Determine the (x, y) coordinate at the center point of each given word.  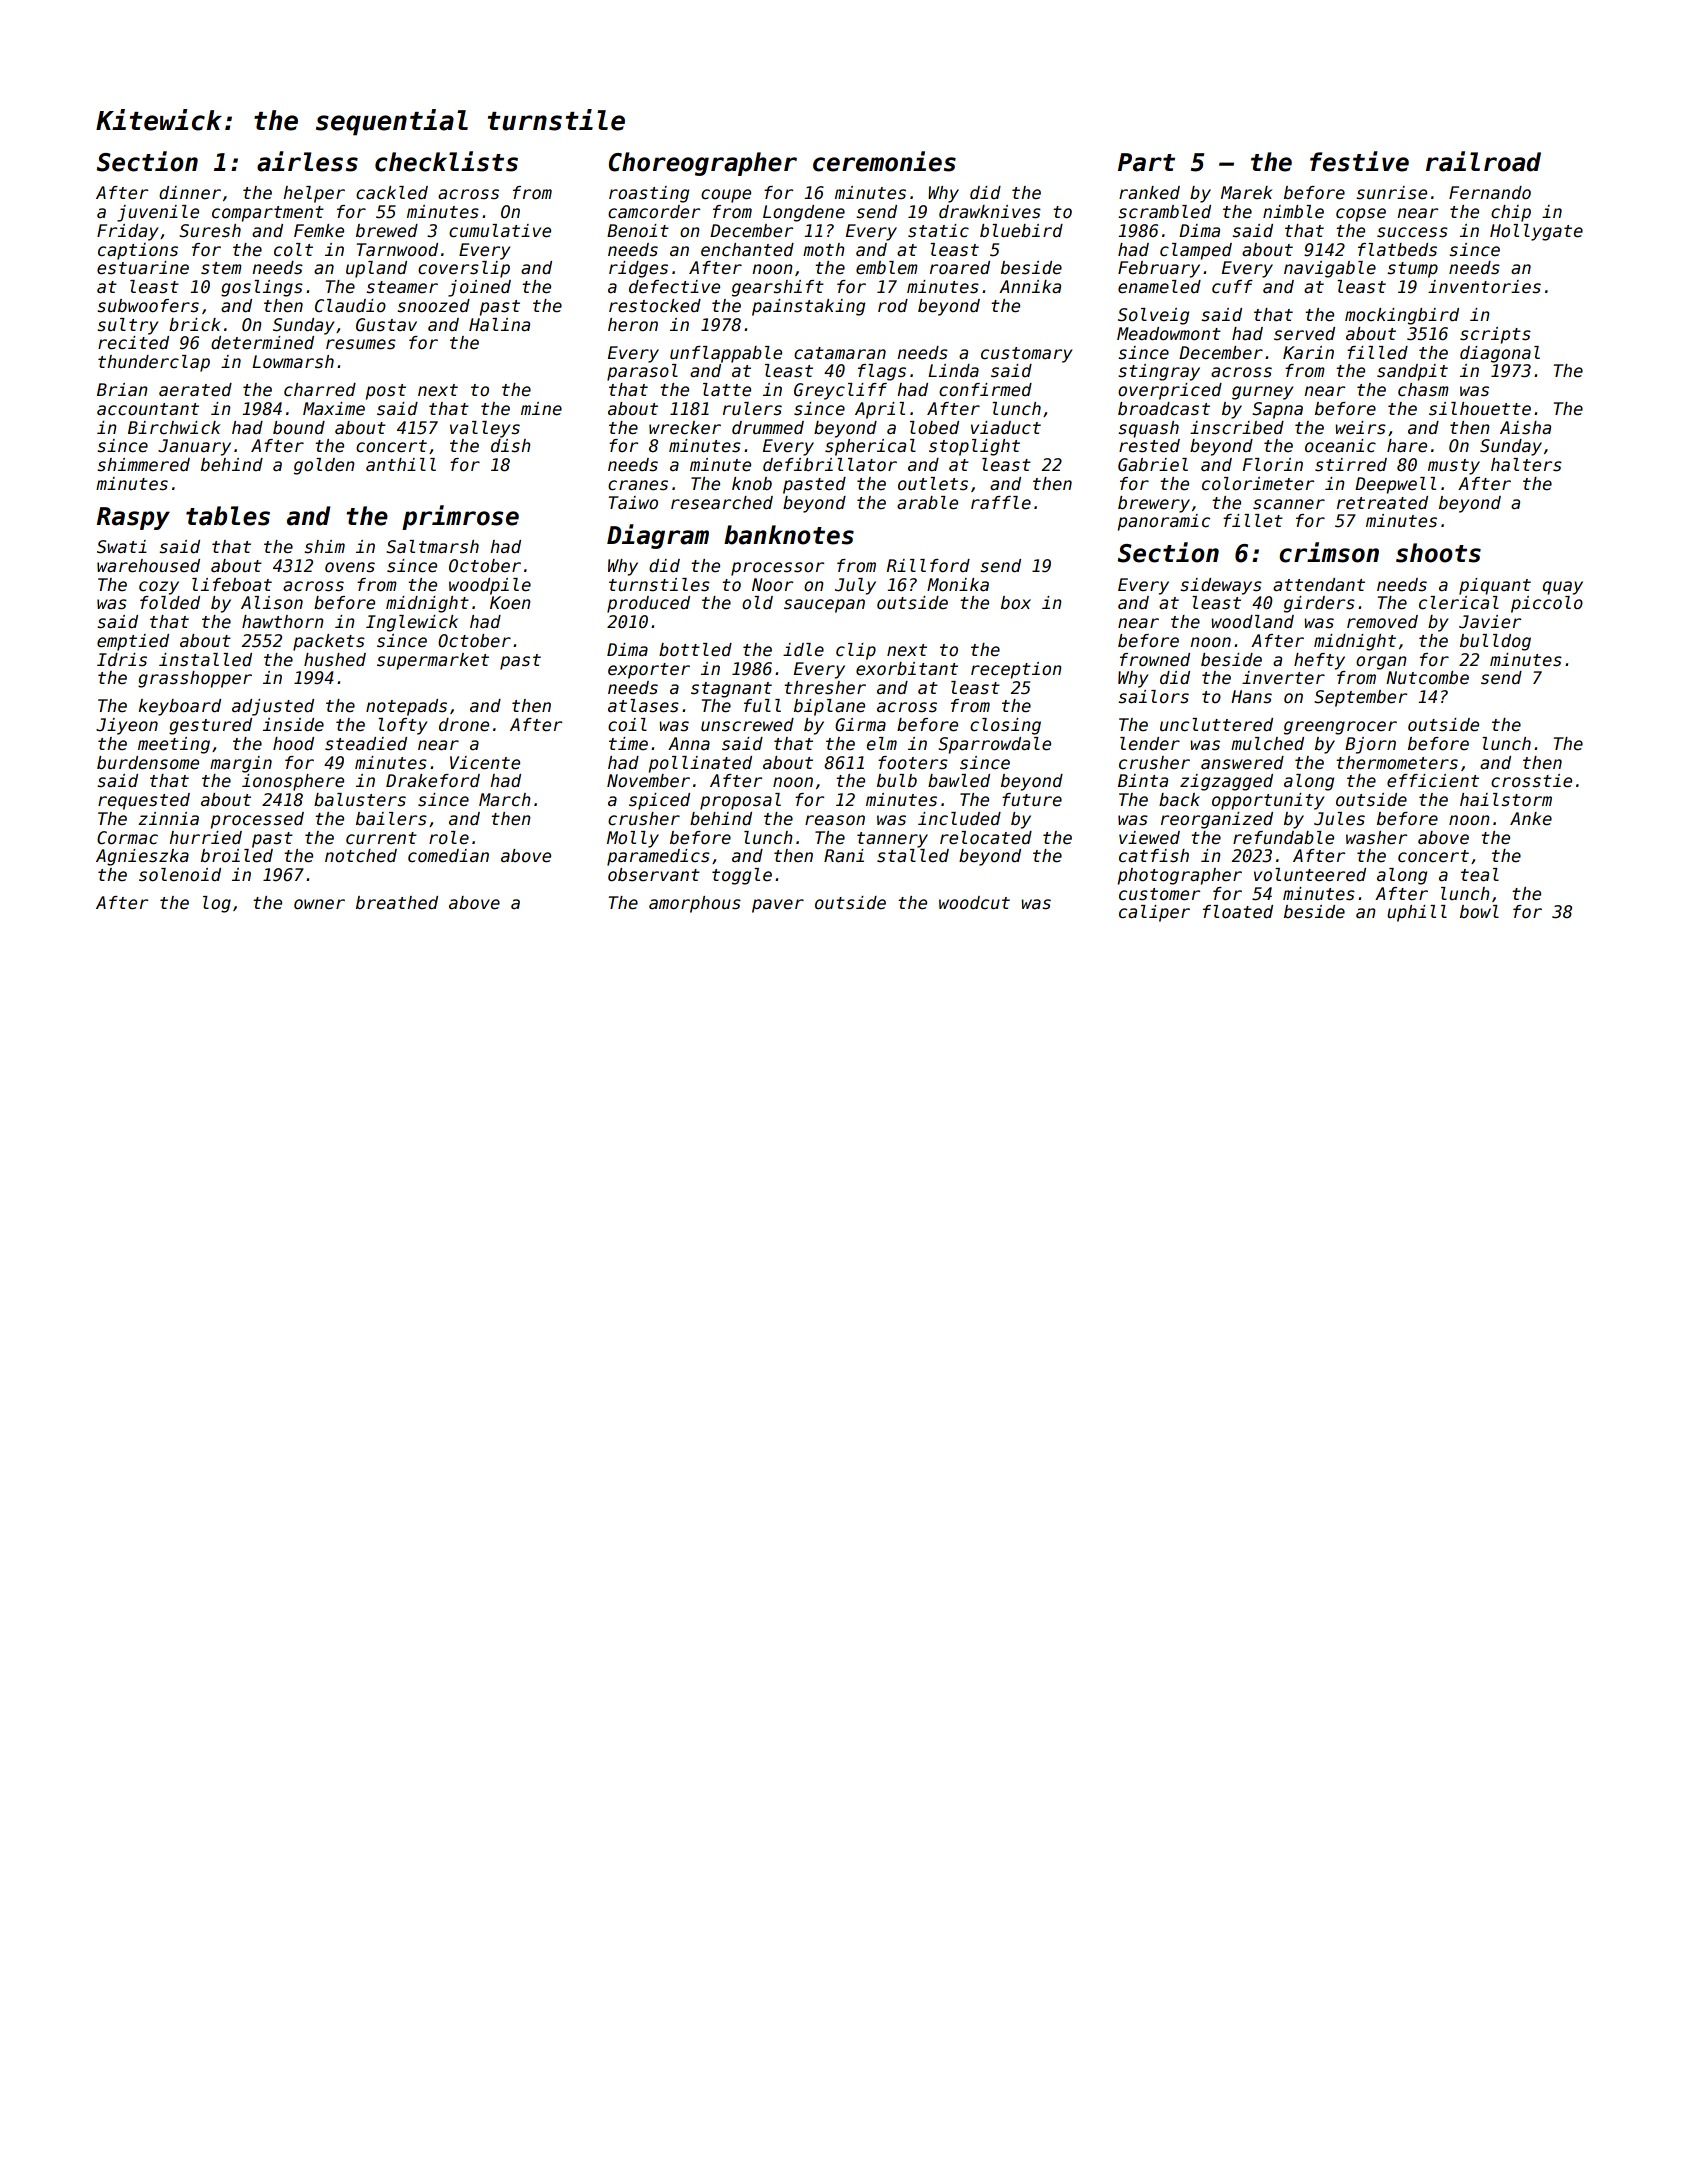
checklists (446, 161)
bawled (959, 781)
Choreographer (703, 164)
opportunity (1268, 801)
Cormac (127, 838)
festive (1359, 161)
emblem (887, 268)
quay (1563, 588)
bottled (695, 650)
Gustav (386, 325)
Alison (272, 603)
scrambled (1164, 212)
